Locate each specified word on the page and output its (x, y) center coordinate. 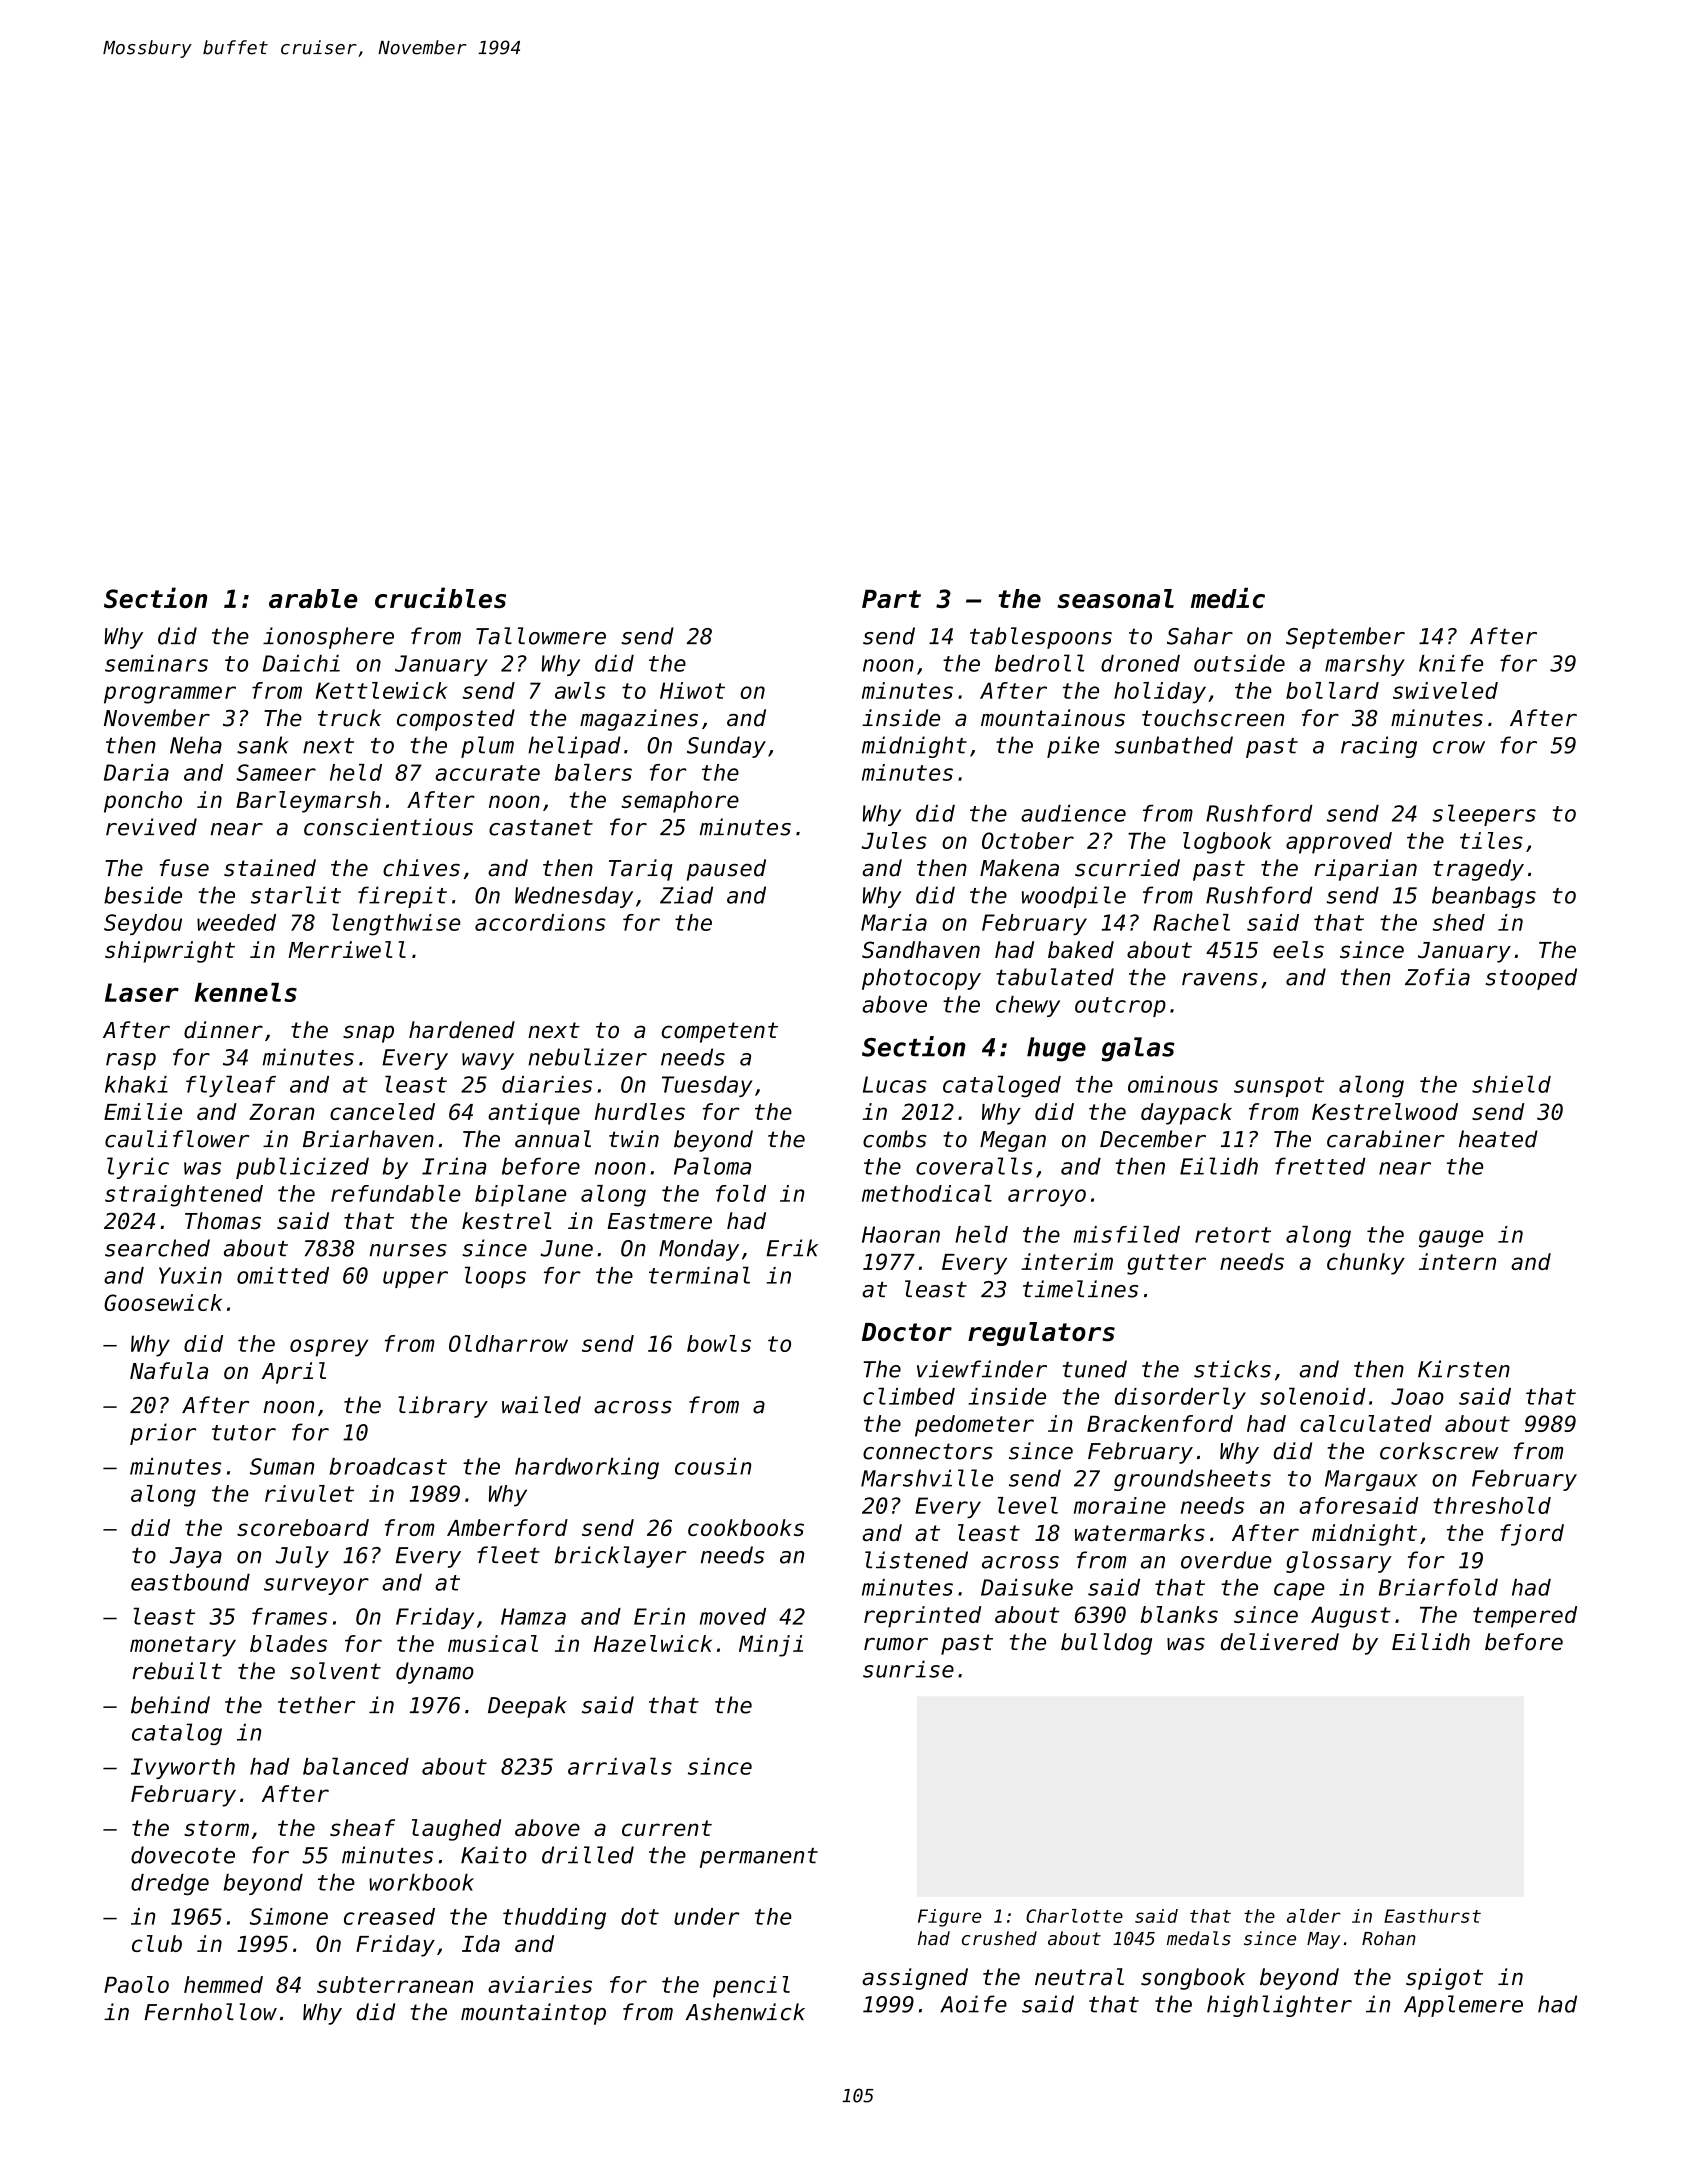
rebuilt (177, 1671)
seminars (156, 663)
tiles (1491, 840)
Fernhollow (210, 2012)
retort (1233, 1235)
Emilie (143, 1111)
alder (1314, 1916)
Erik (792, 1248)
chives (421, 868)
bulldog (1106, 1644)
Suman (282, 1466)
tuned (1095, 1369)
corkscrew (1439, 1451)
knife (1451, 663)
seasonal (1115, 598)
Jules (894, 840)
